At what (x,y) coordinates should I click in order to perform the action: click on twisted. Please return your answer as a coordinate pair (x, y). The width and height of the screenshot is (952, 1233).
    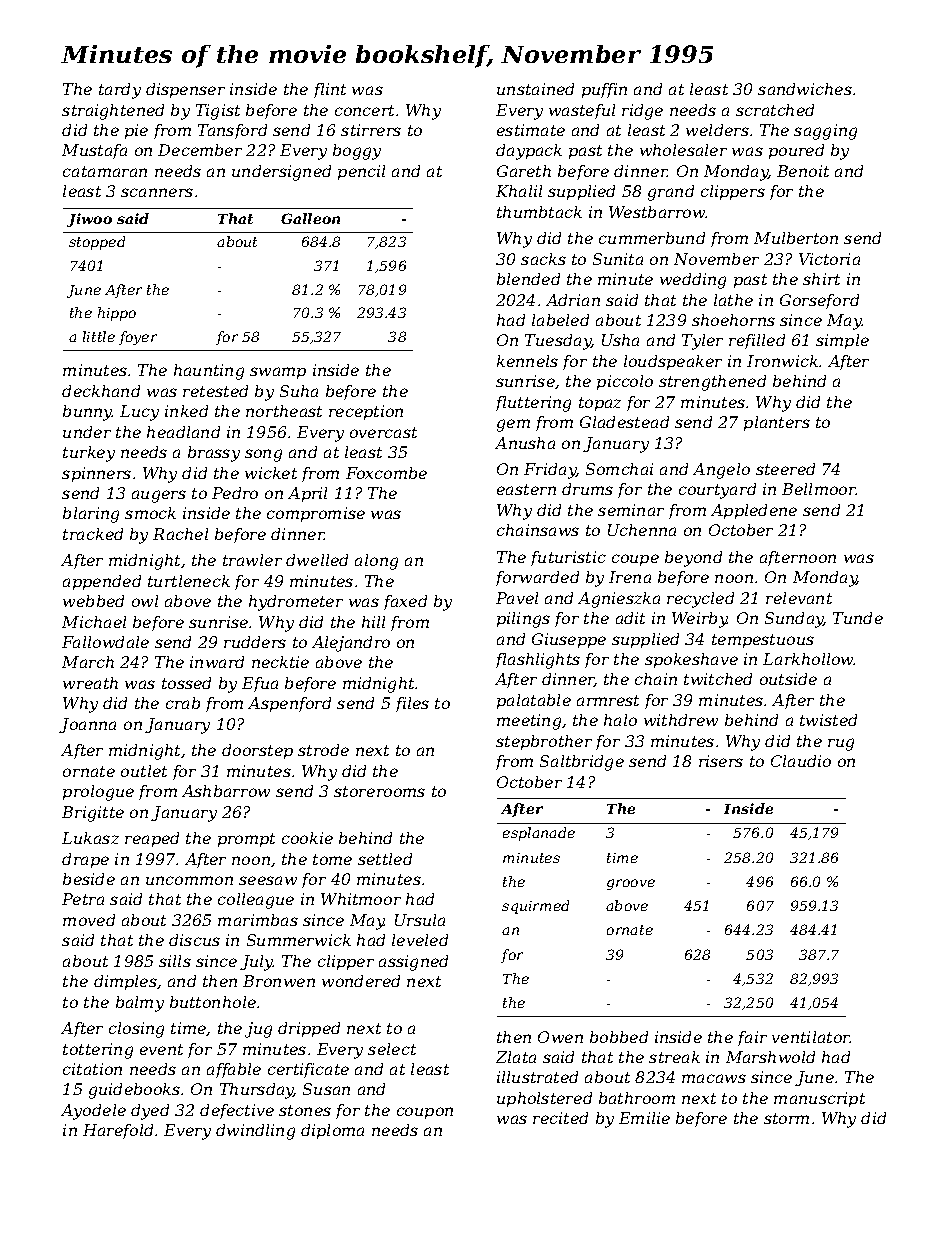
    Looking at the image, I should click on (828, 720).
